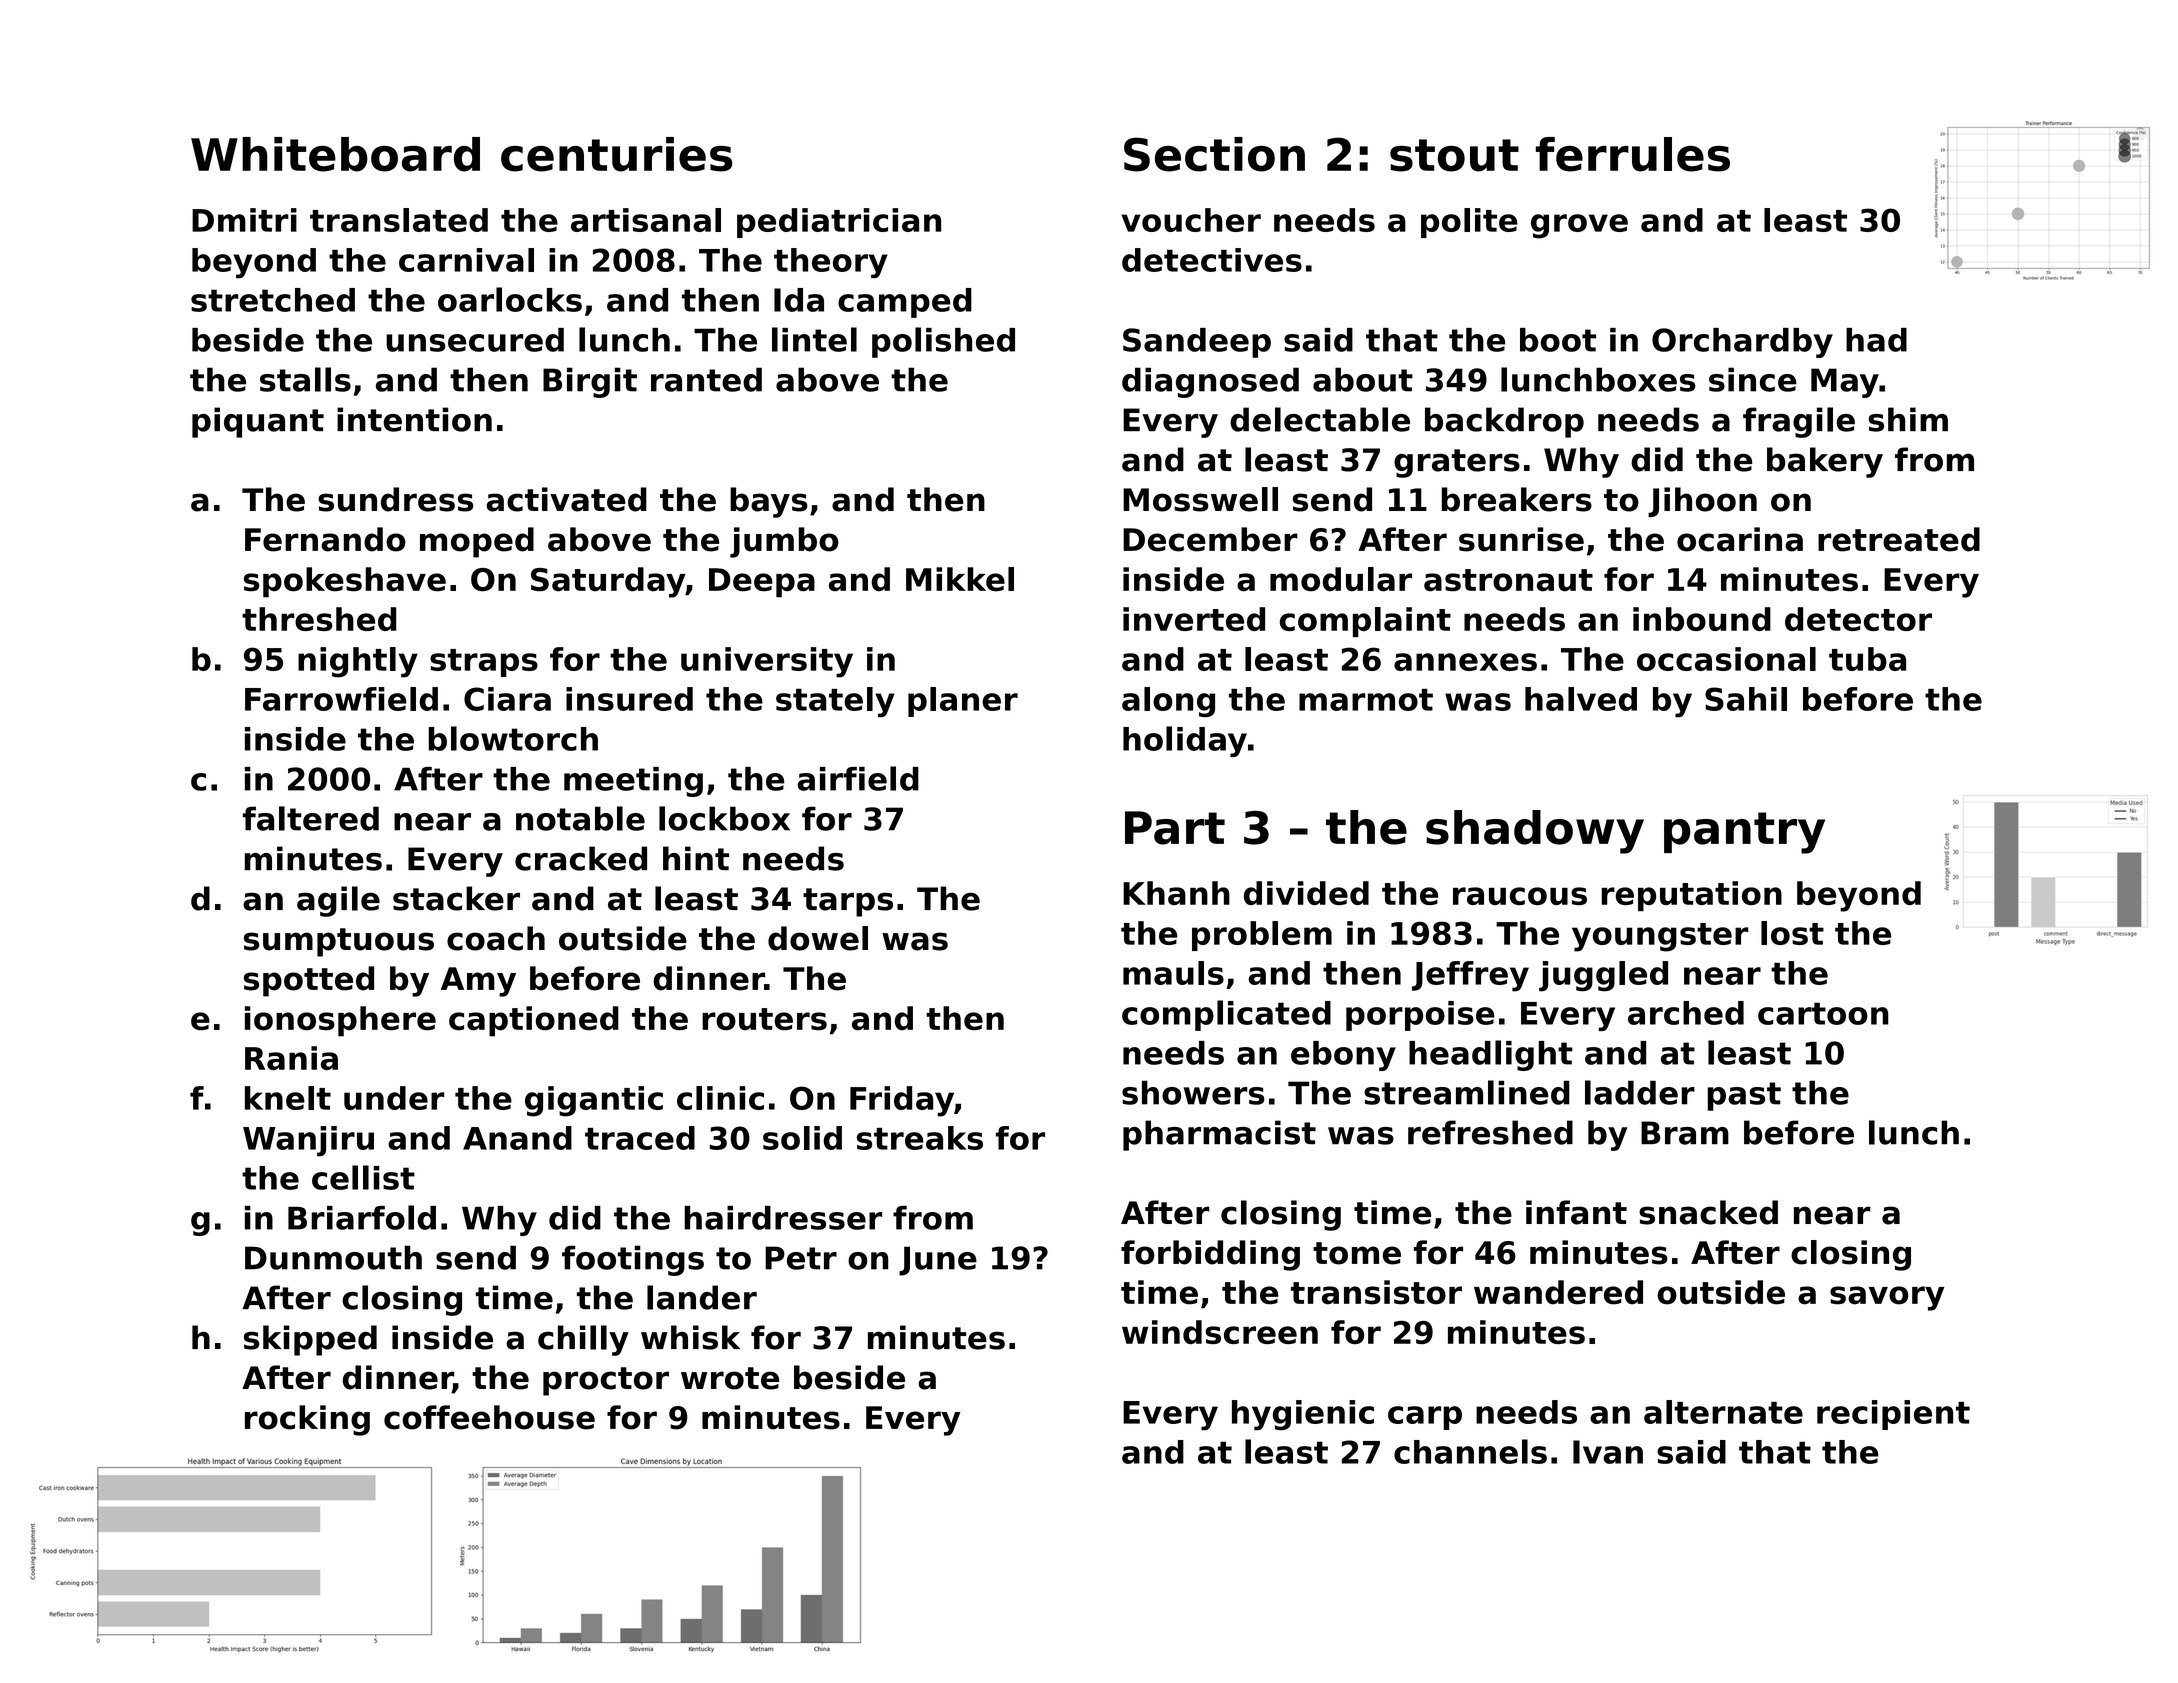 The height and width of the screenshot is (1683, 2178). What do you see at coordinates (335, 154) in the screenshot?
I see `Whiteboard` at bounding box center [335, 154].
